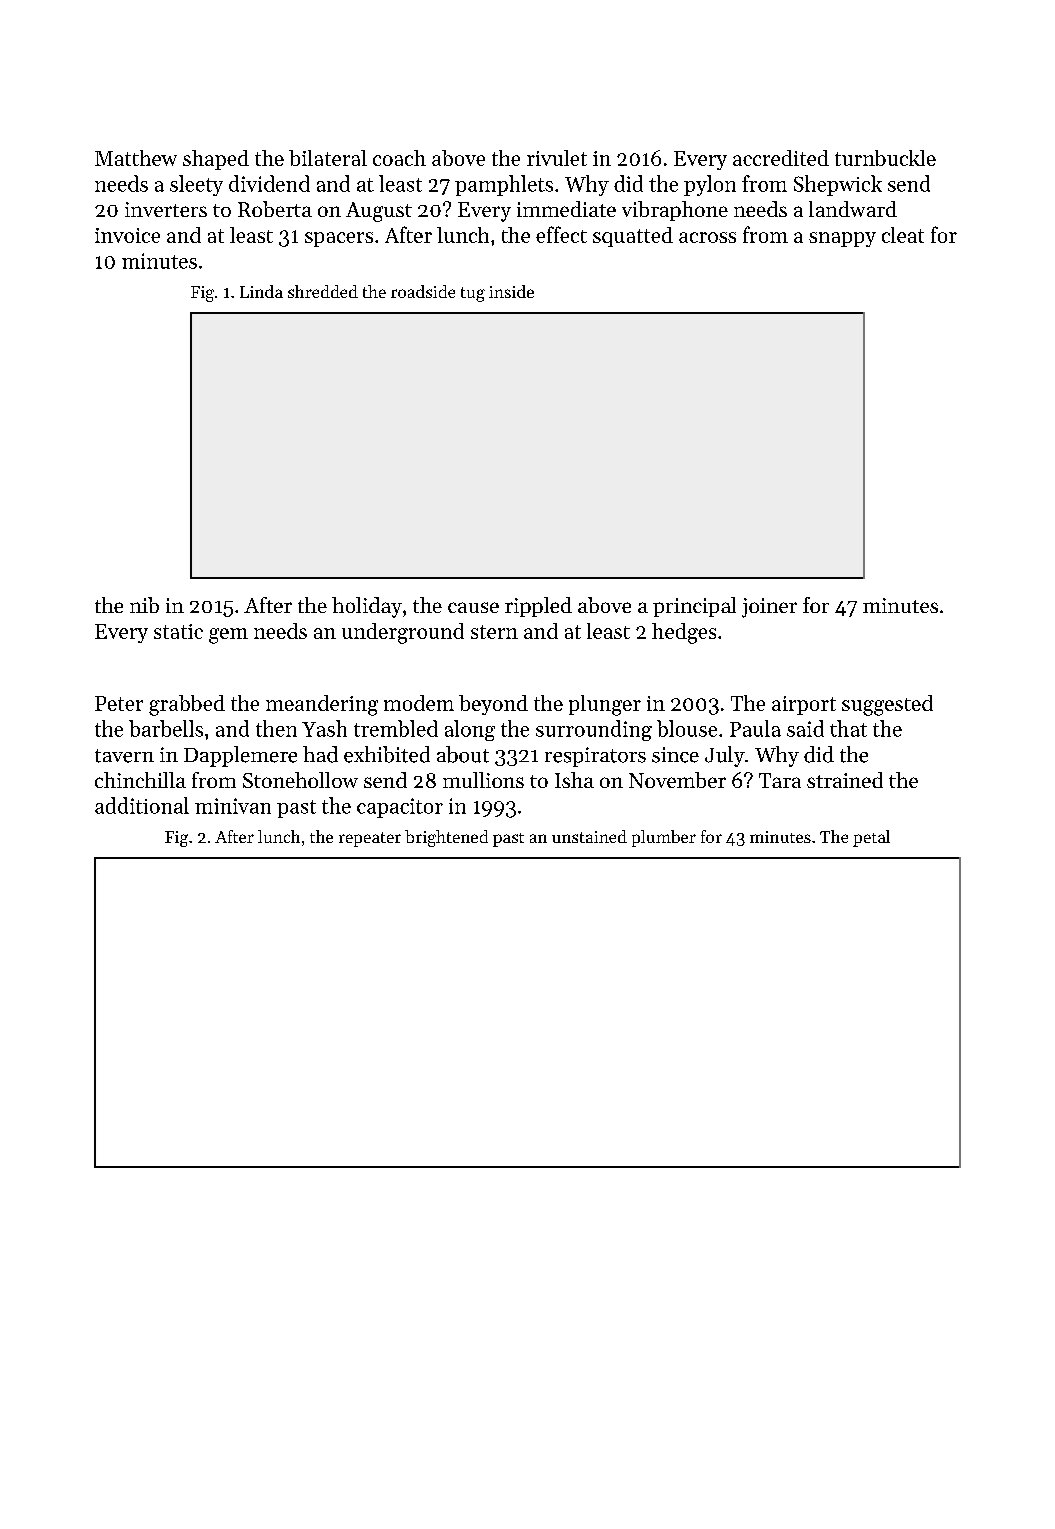 This document has height=1529, width=1055. What do you see at coordinates (323, 291) in the document?
I see `shredded` at bounding box center [323, 291].
